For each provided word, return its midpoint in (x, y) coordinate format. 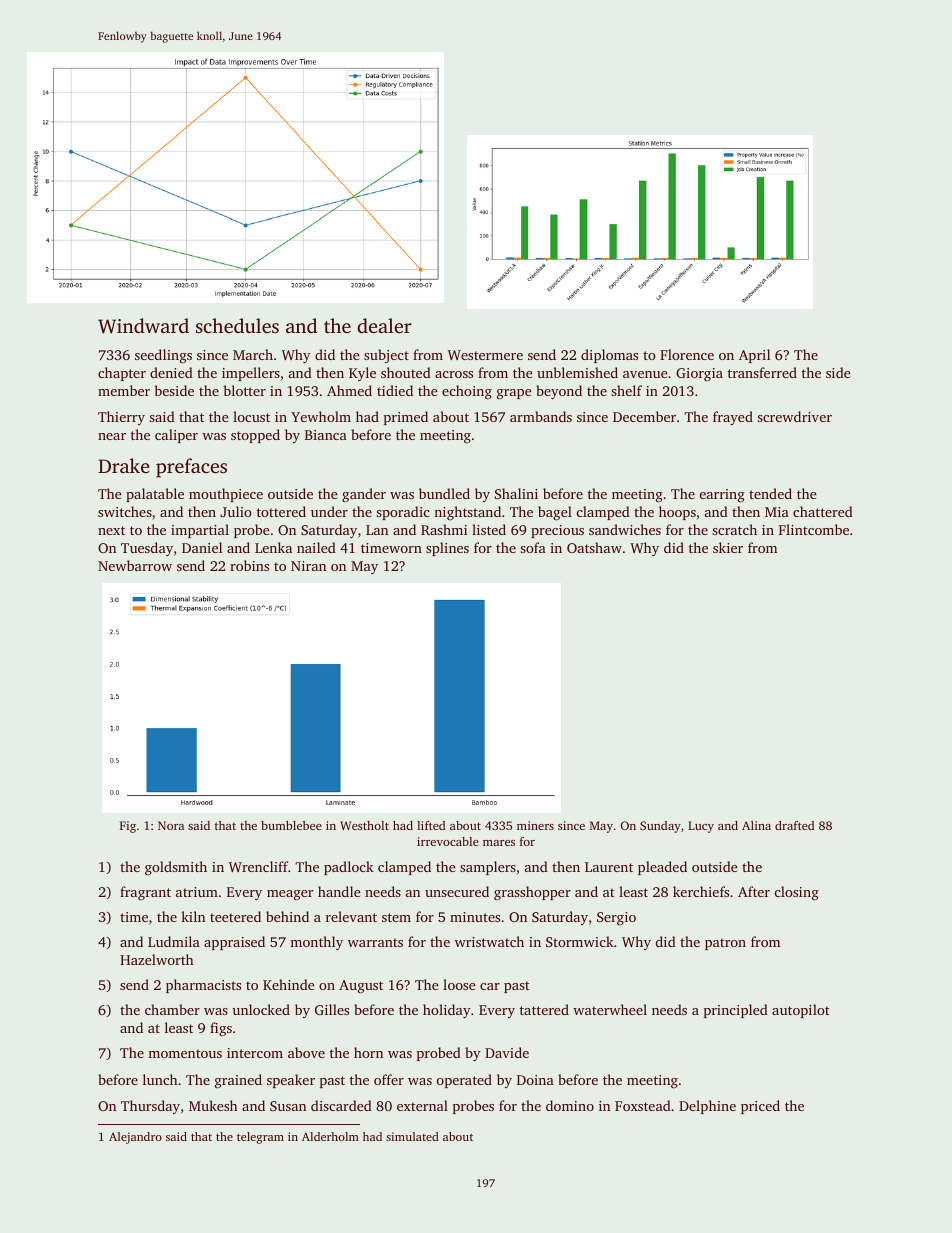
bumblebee (291, 825)
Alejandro (135, 1138)
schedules (237, 325)
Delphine (707, 1107)
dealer (384, 325)
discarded (341, 1105)
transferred (762, 372)
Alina (756, 825)
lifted (431, 825)
